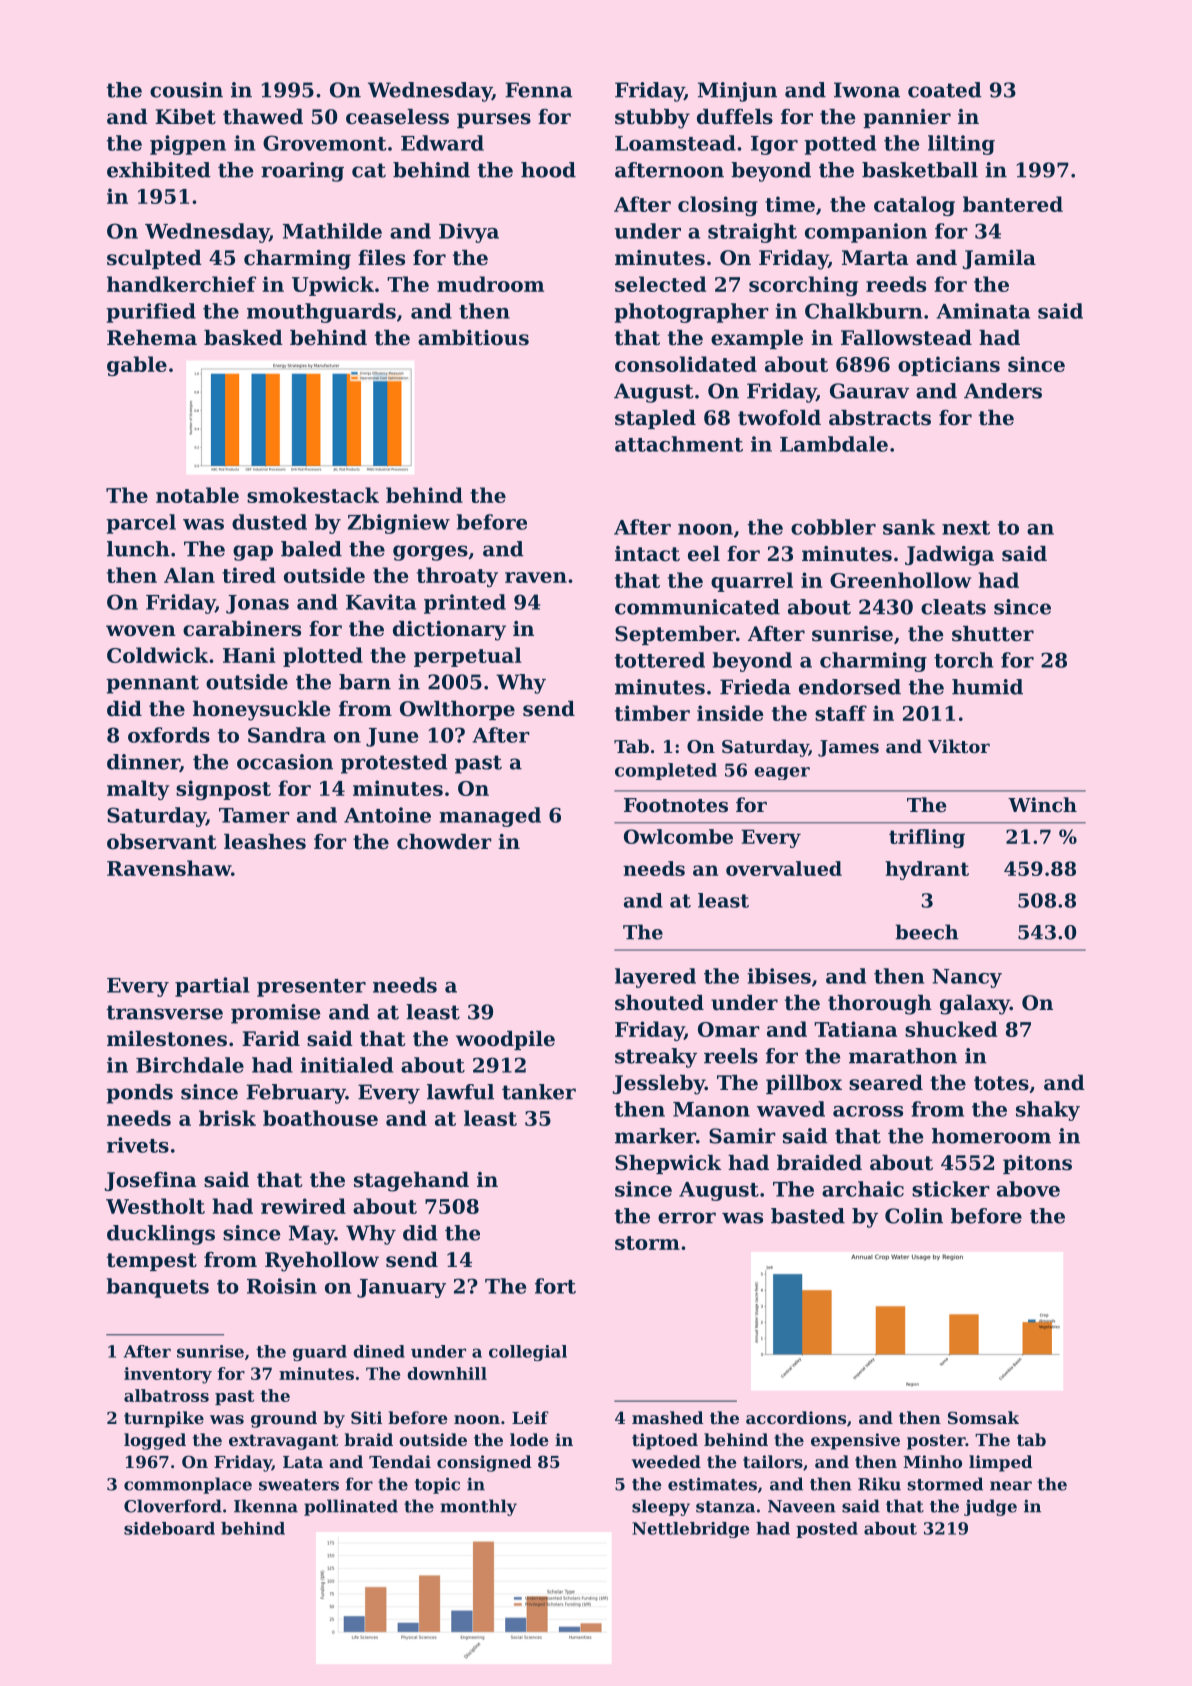 This document has width=1192, height=1686. Describe the element at coordinates (169, 1528) in the document. I see `sideboard` at that location.
